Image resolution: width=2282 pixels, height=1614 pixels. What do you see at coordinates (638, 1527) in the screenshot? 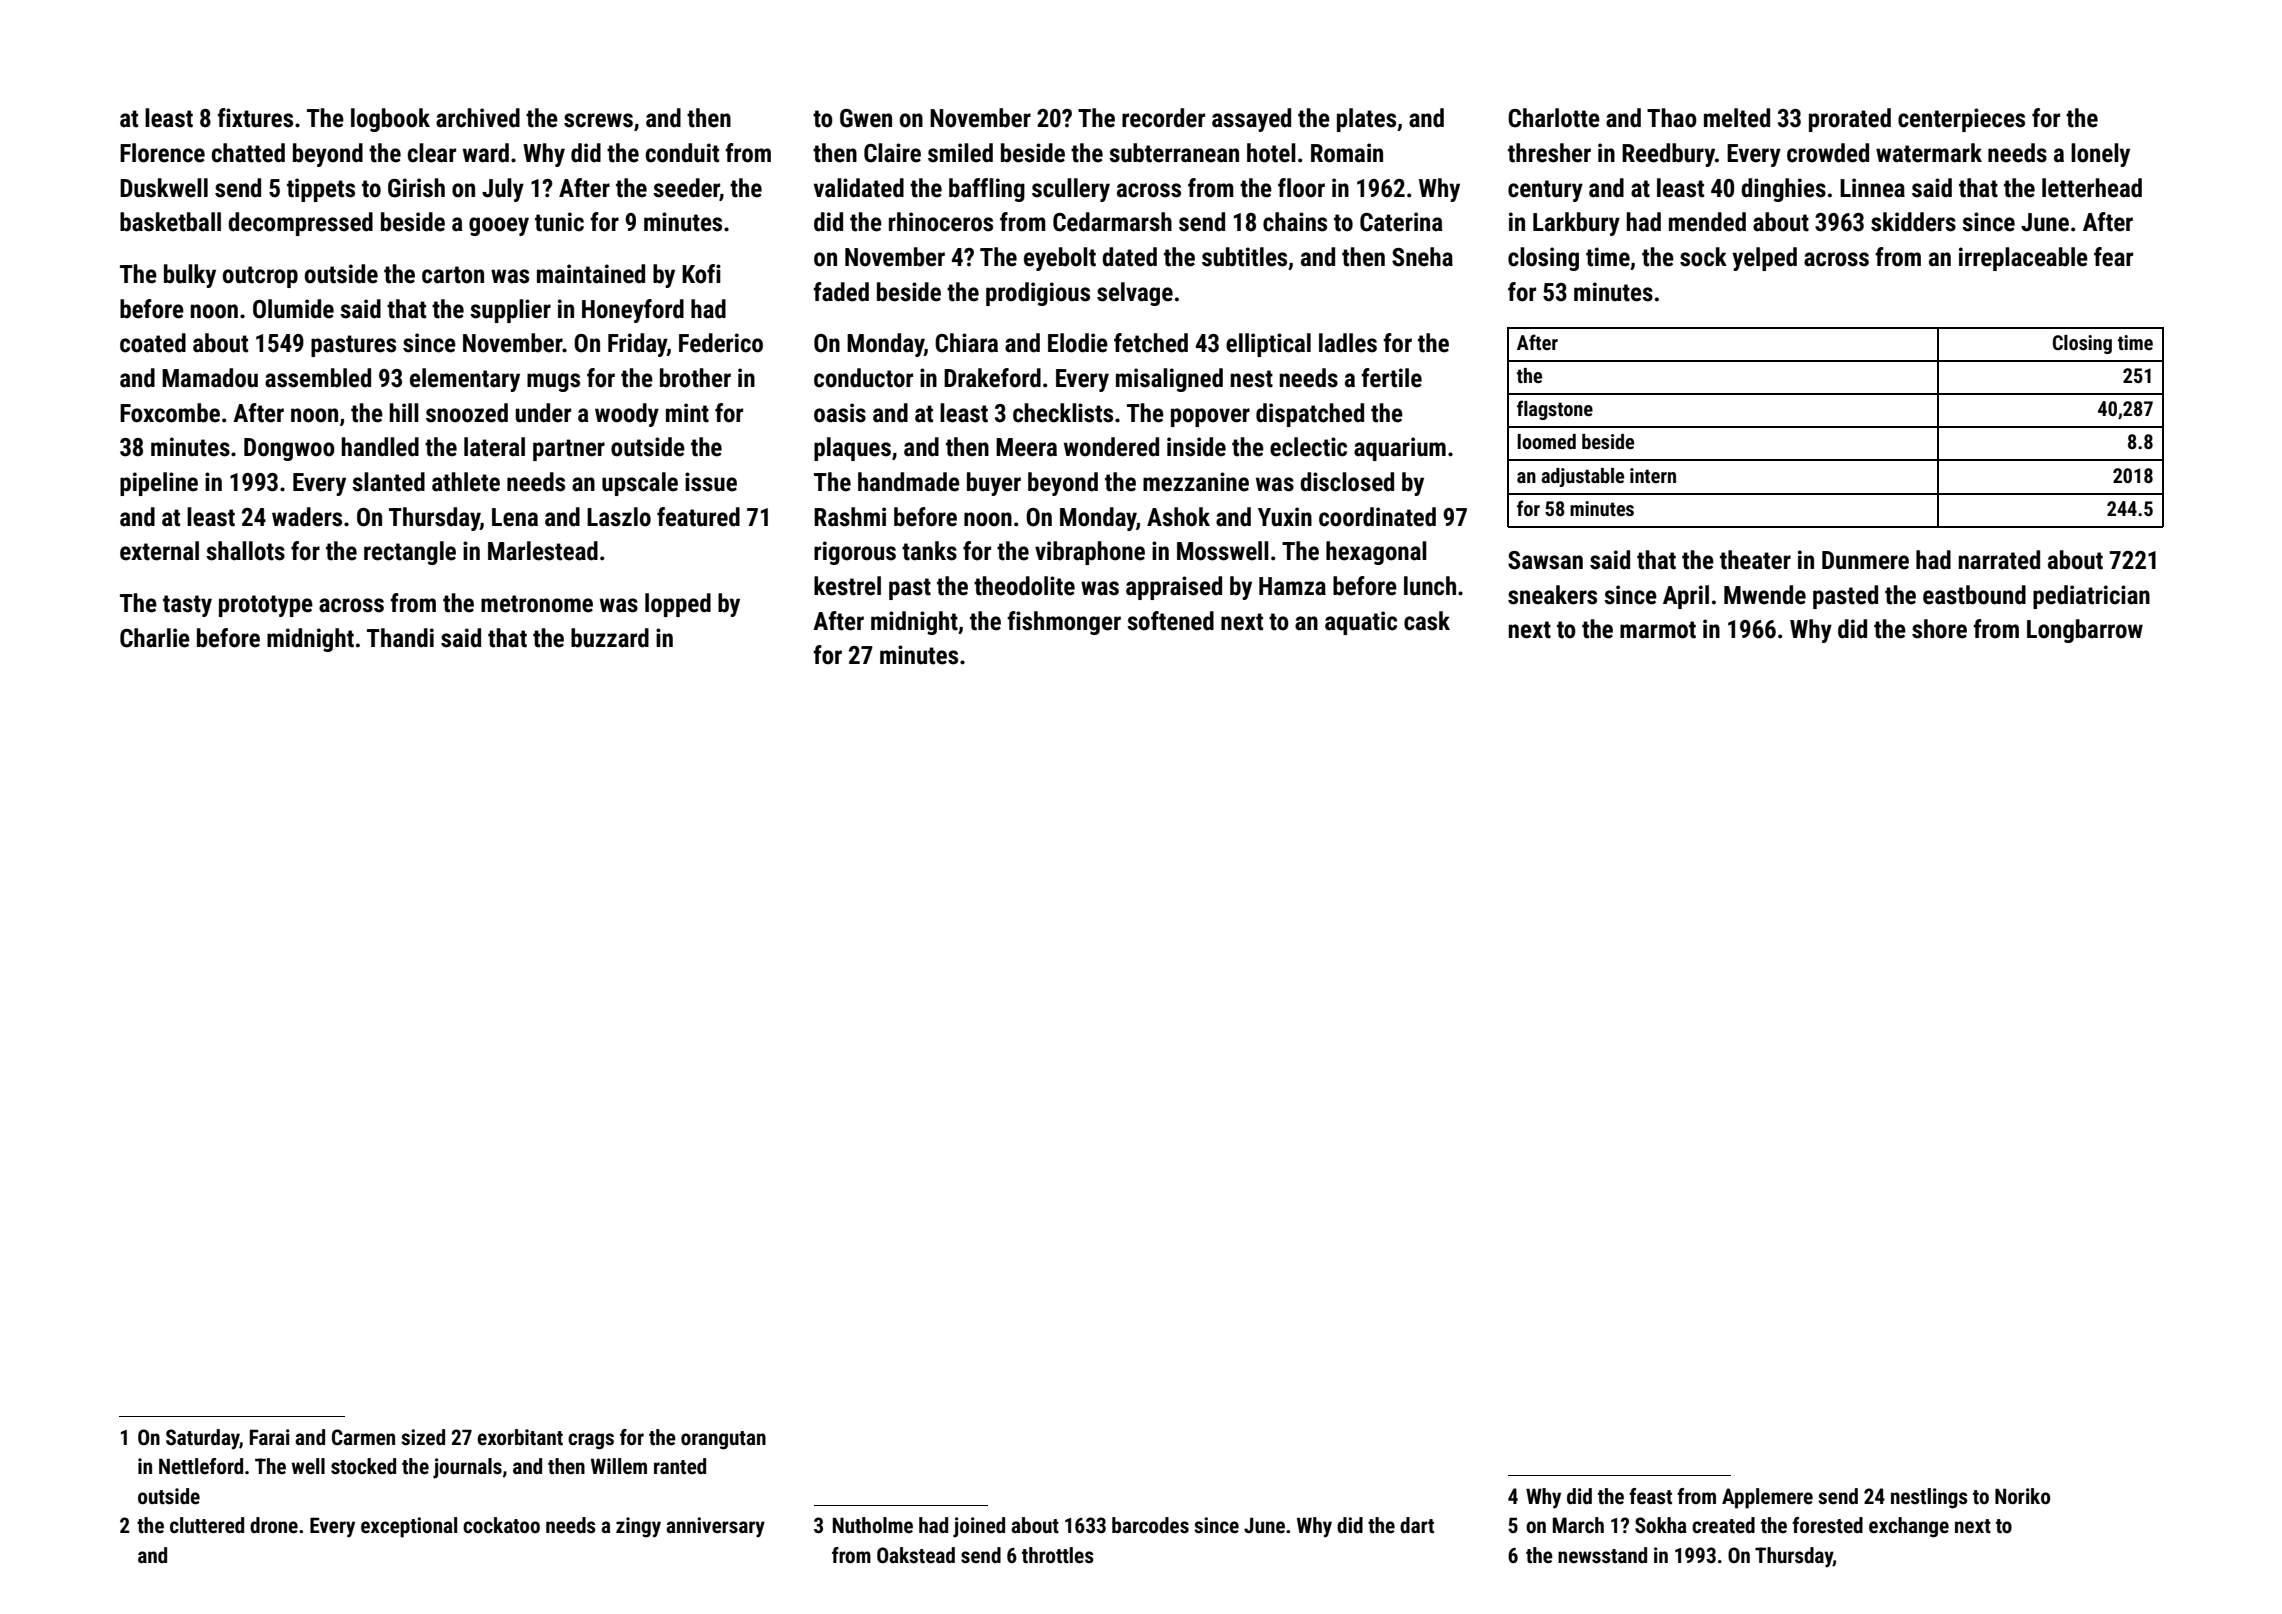
I see `zingy` at bounding box center [638, 1527].
